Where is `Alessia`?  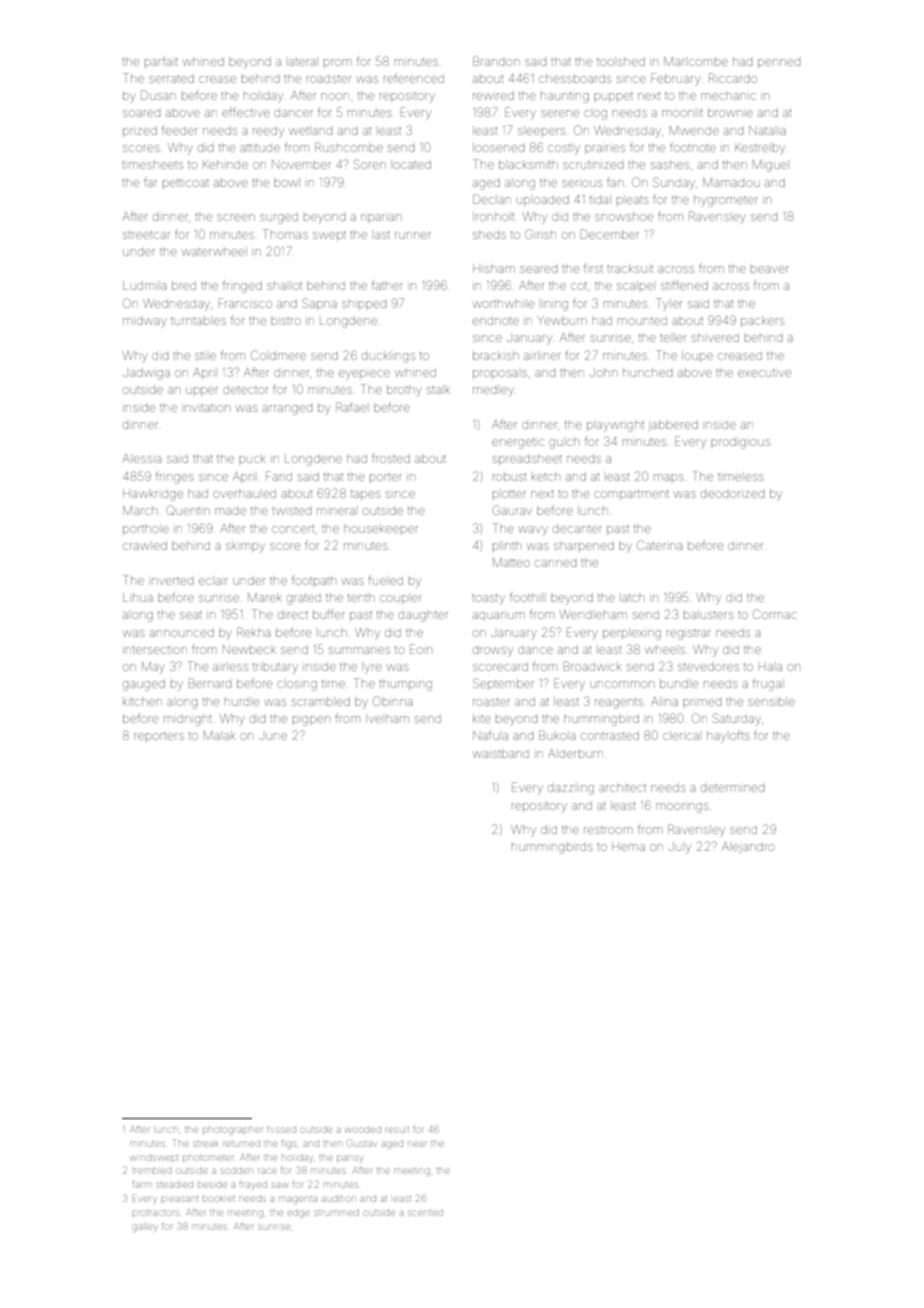 Alessia is located at coordinates (141, 458).
